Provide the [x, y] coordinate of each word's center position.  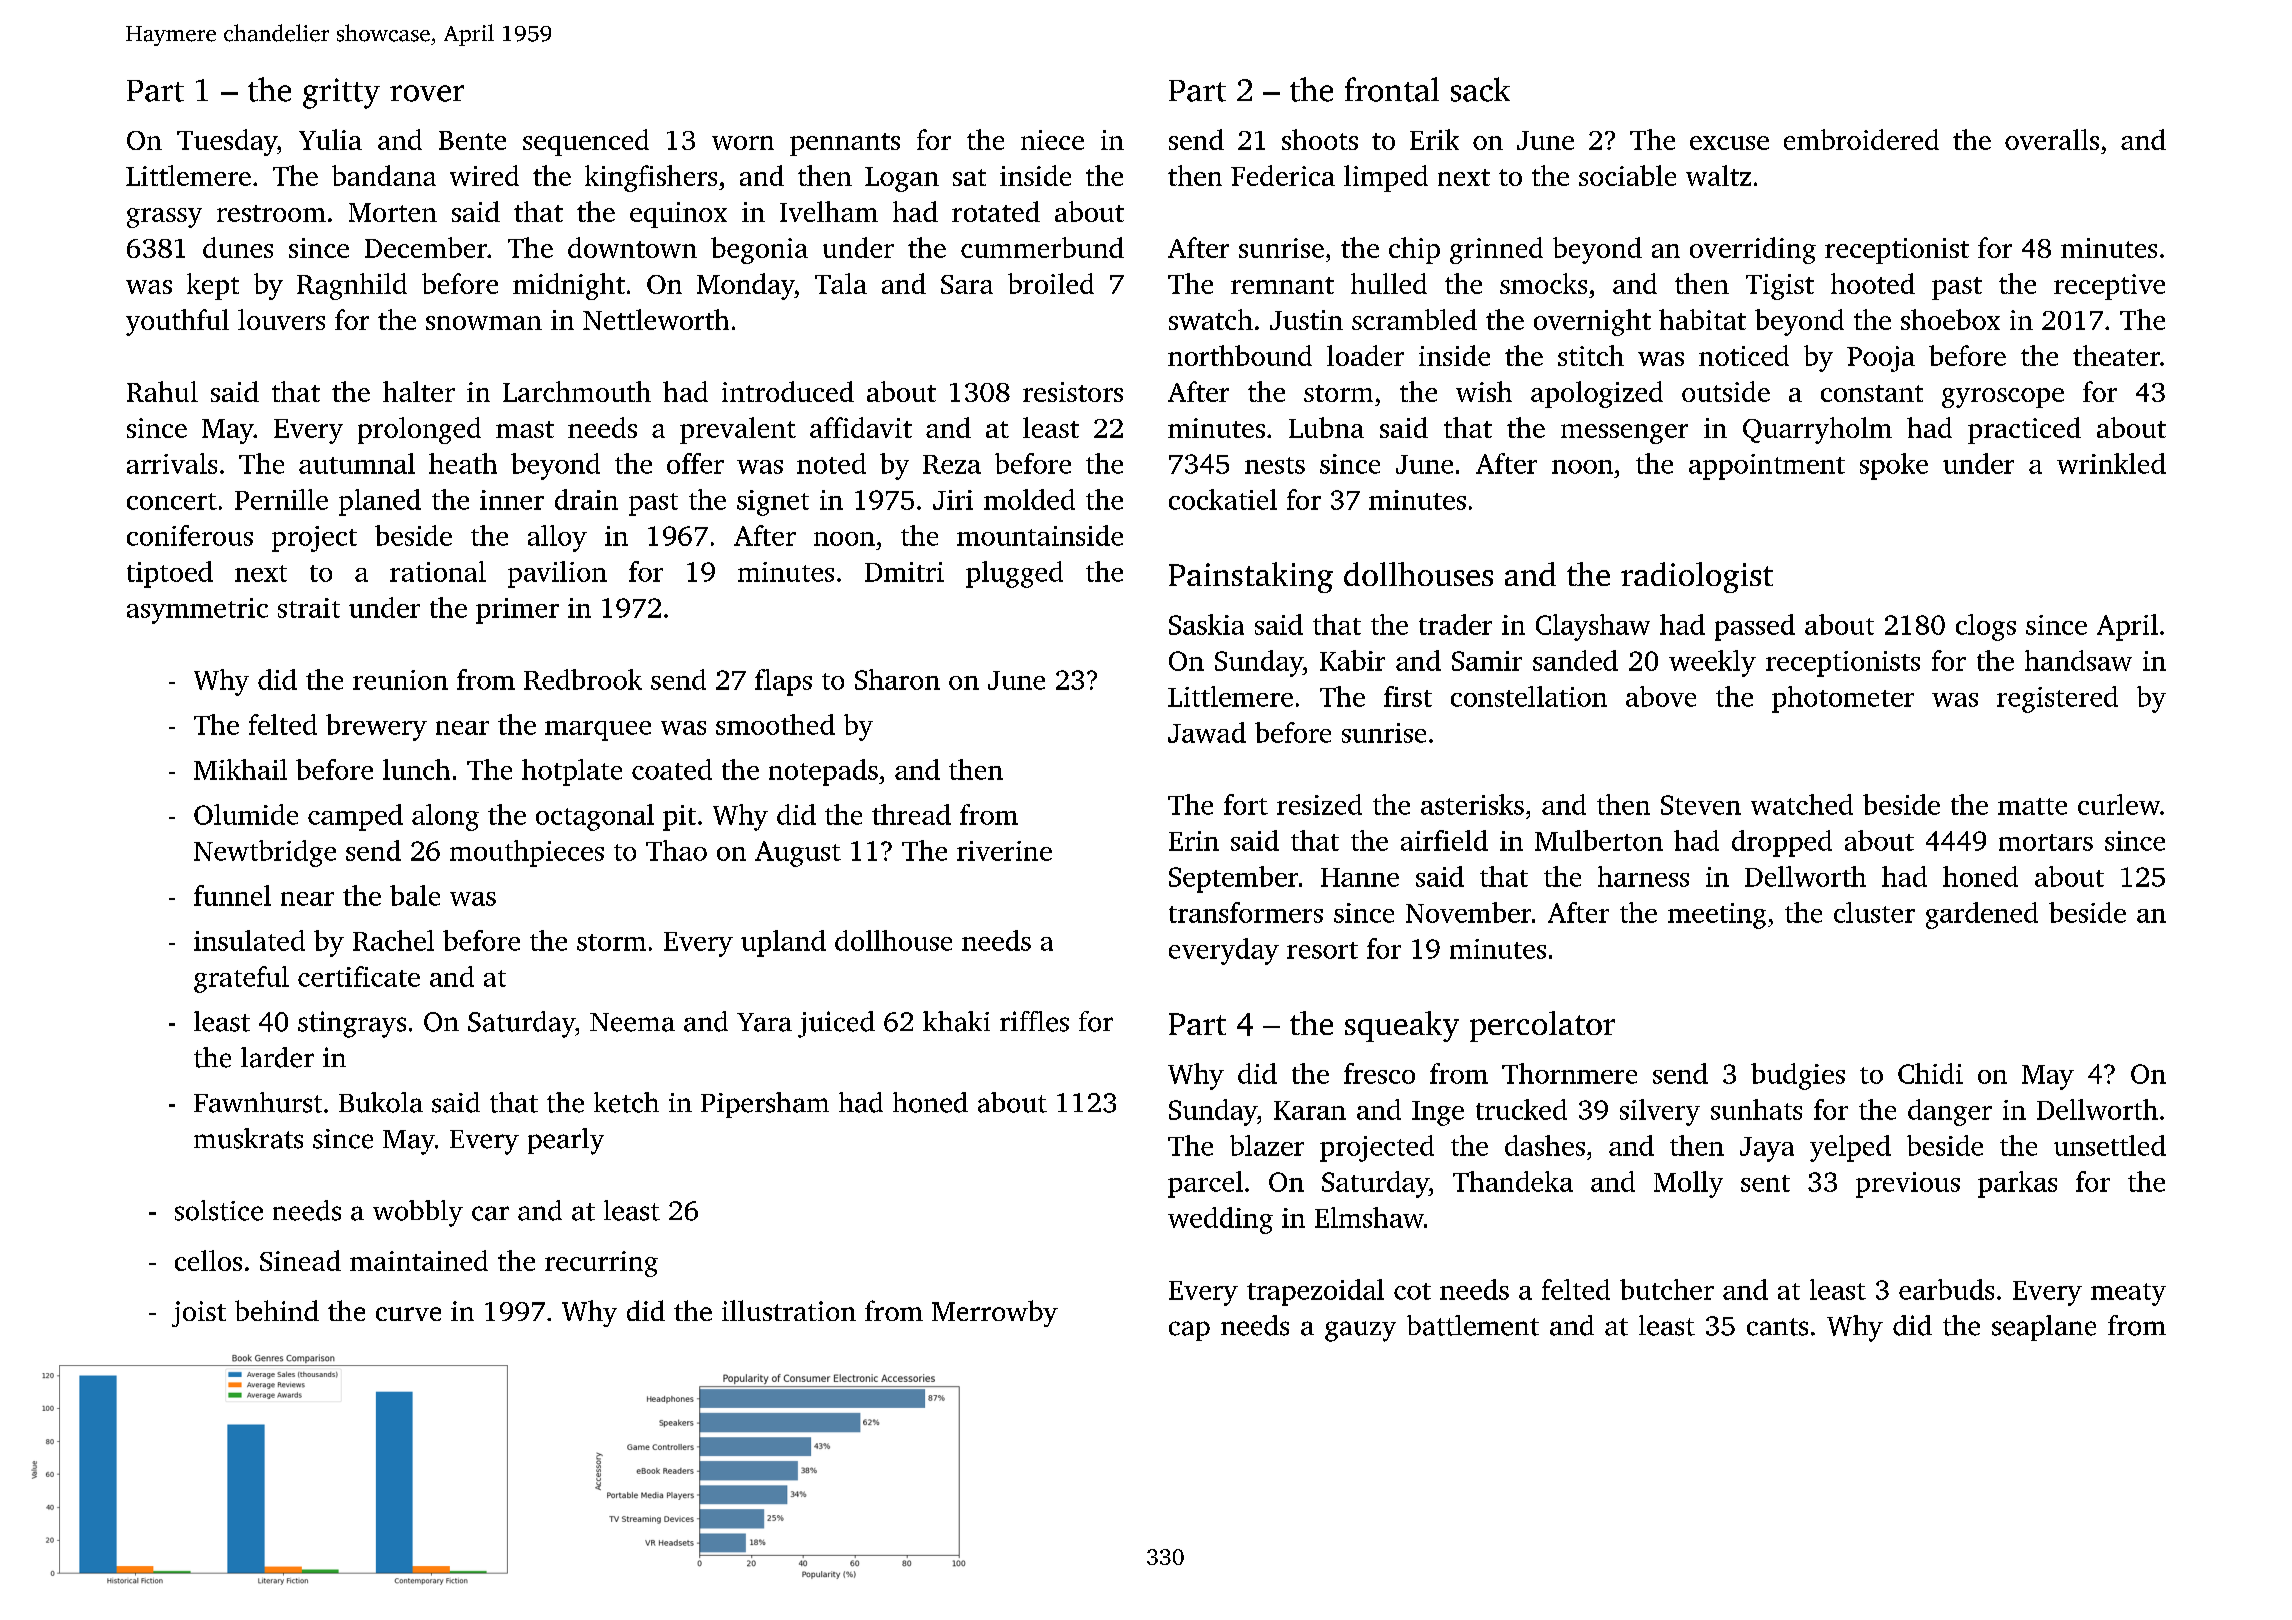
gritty [341, 93]
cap [1189, 1331]
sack [1480, 89]
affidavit [861, 427]
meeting [1717, 916]
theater [2116, 355]
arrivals [172, 463]
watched [1802, 804]
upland [783, 943]
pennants [845, 144]
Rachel [393, 940]
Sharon [897, 679]
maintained [419, 1260]
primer [517, 611]
